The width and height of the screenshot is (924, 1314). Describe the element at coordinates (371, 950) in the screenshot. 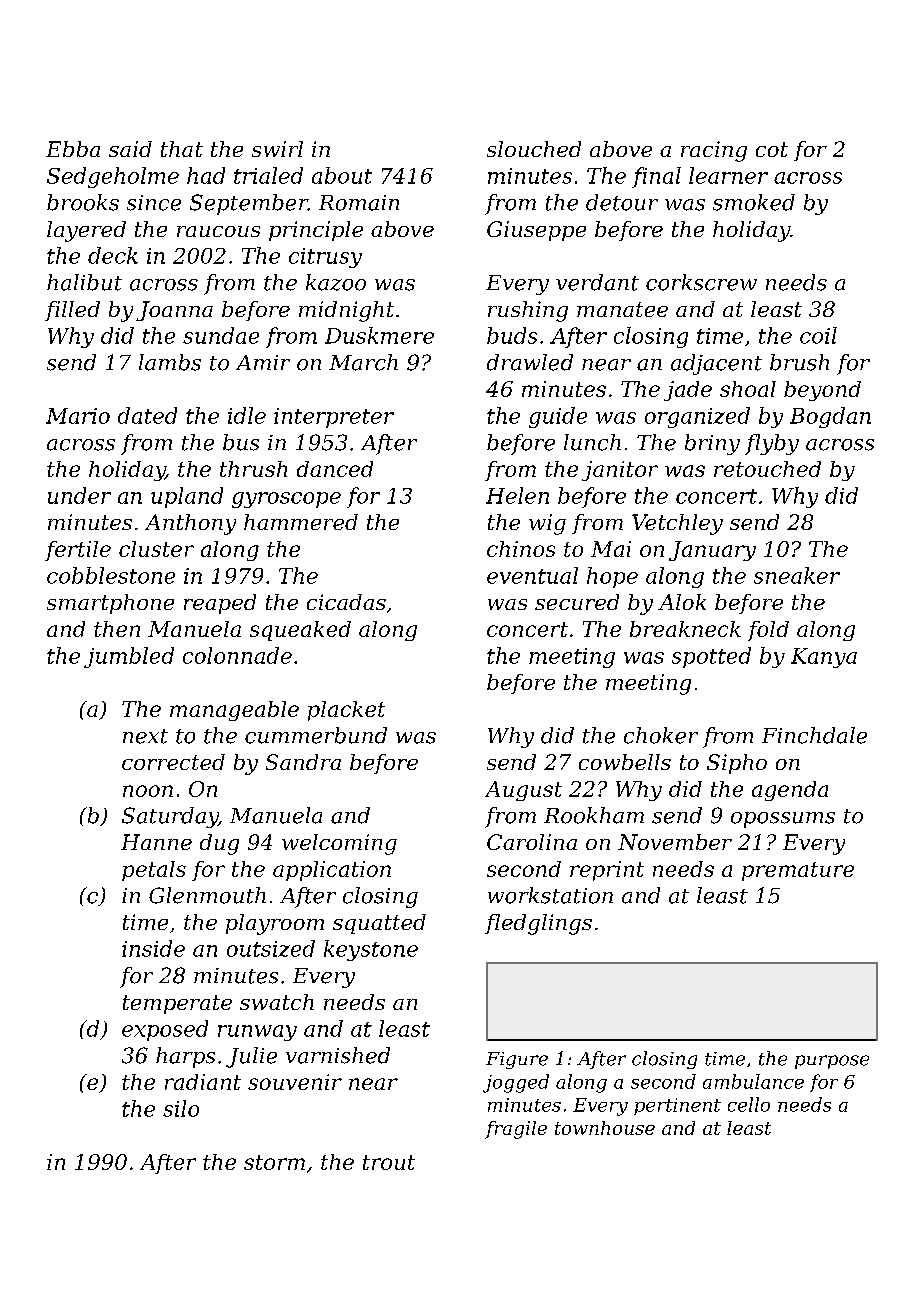

I see `keystone` at that location.
